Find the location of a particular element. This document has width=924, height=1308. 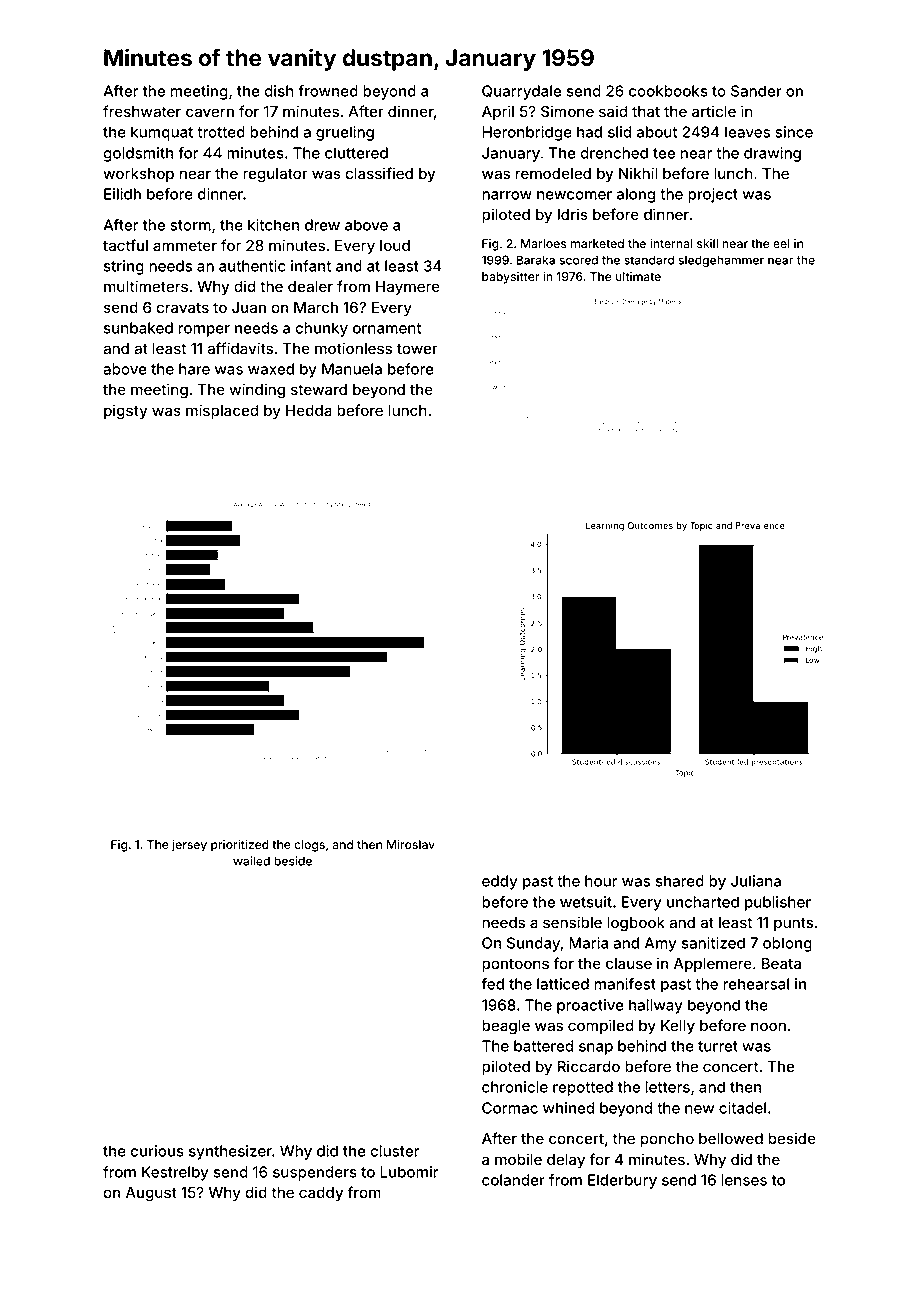

sledgehammer is located at coordinates (721, 261).
